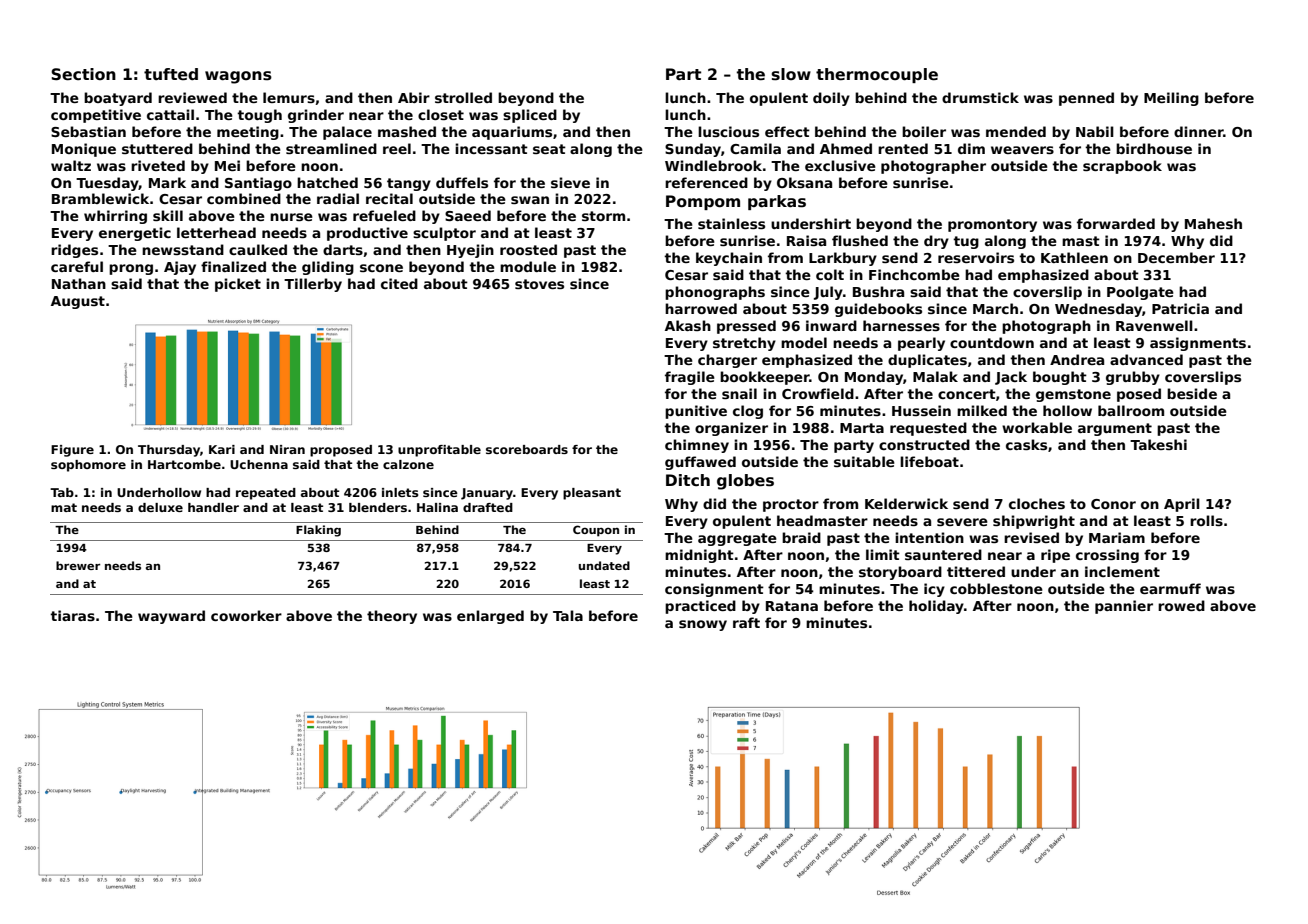 The height and width of the image is (924, 1308). I want to click on storm, so click(603, 216).
